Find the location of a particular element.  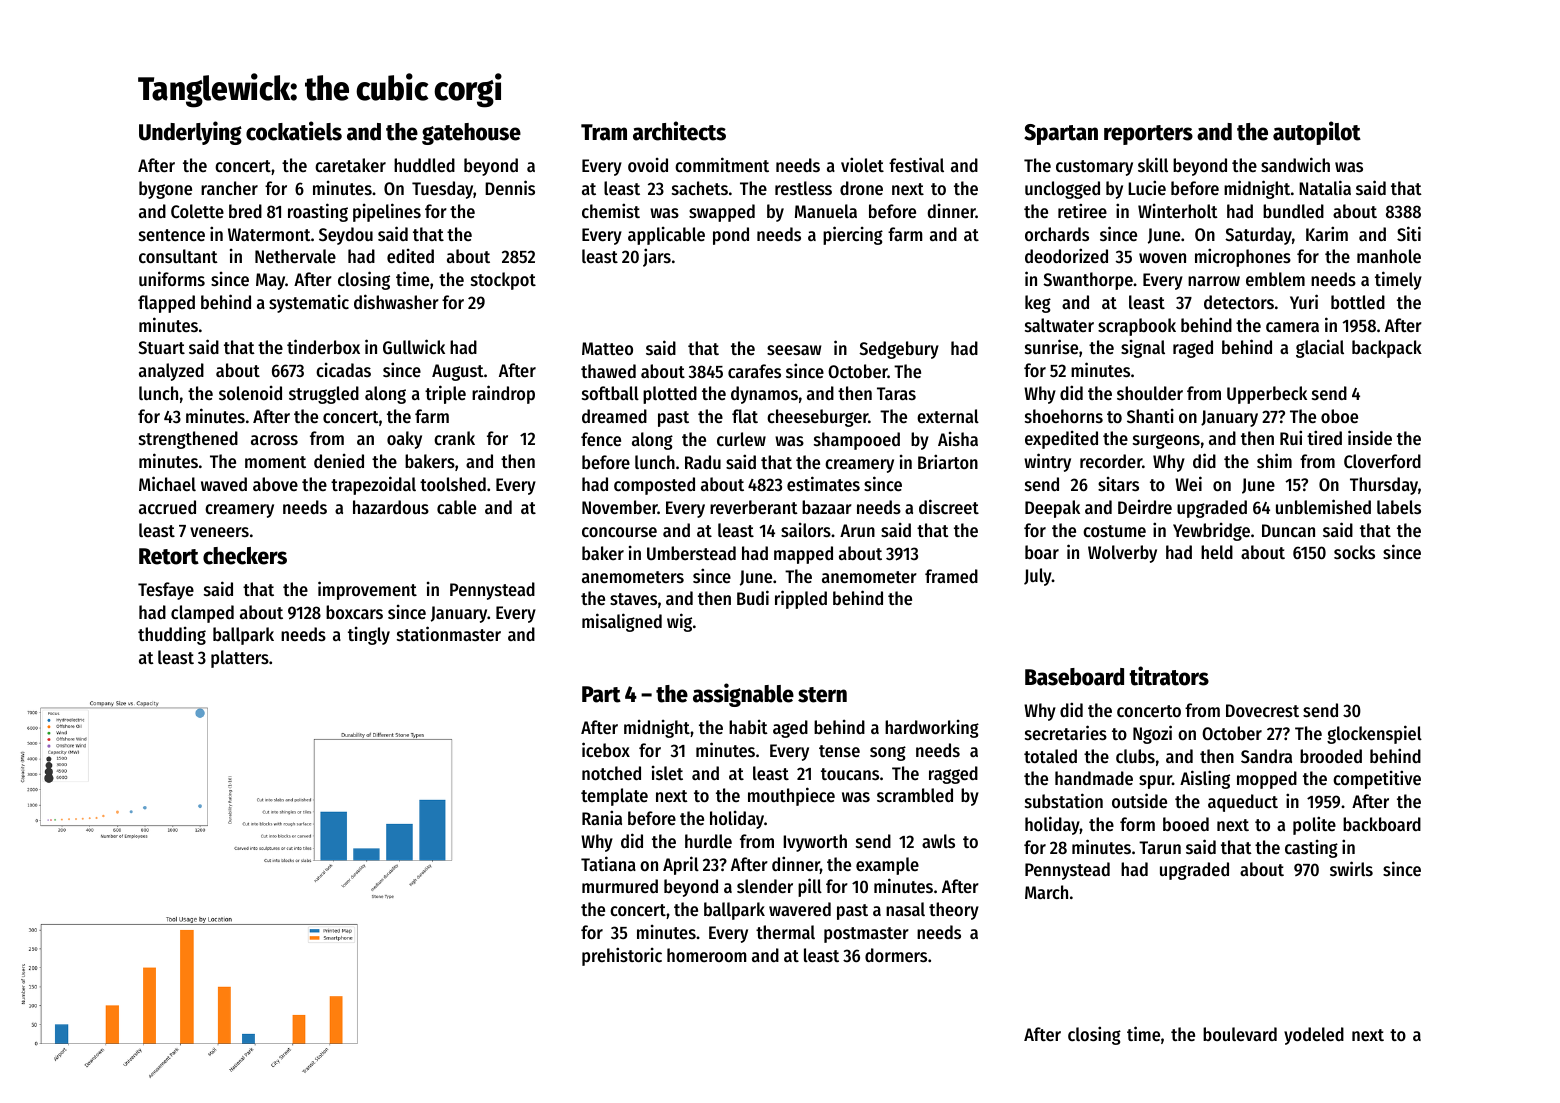

framed is located at coordinates (951, 576).
